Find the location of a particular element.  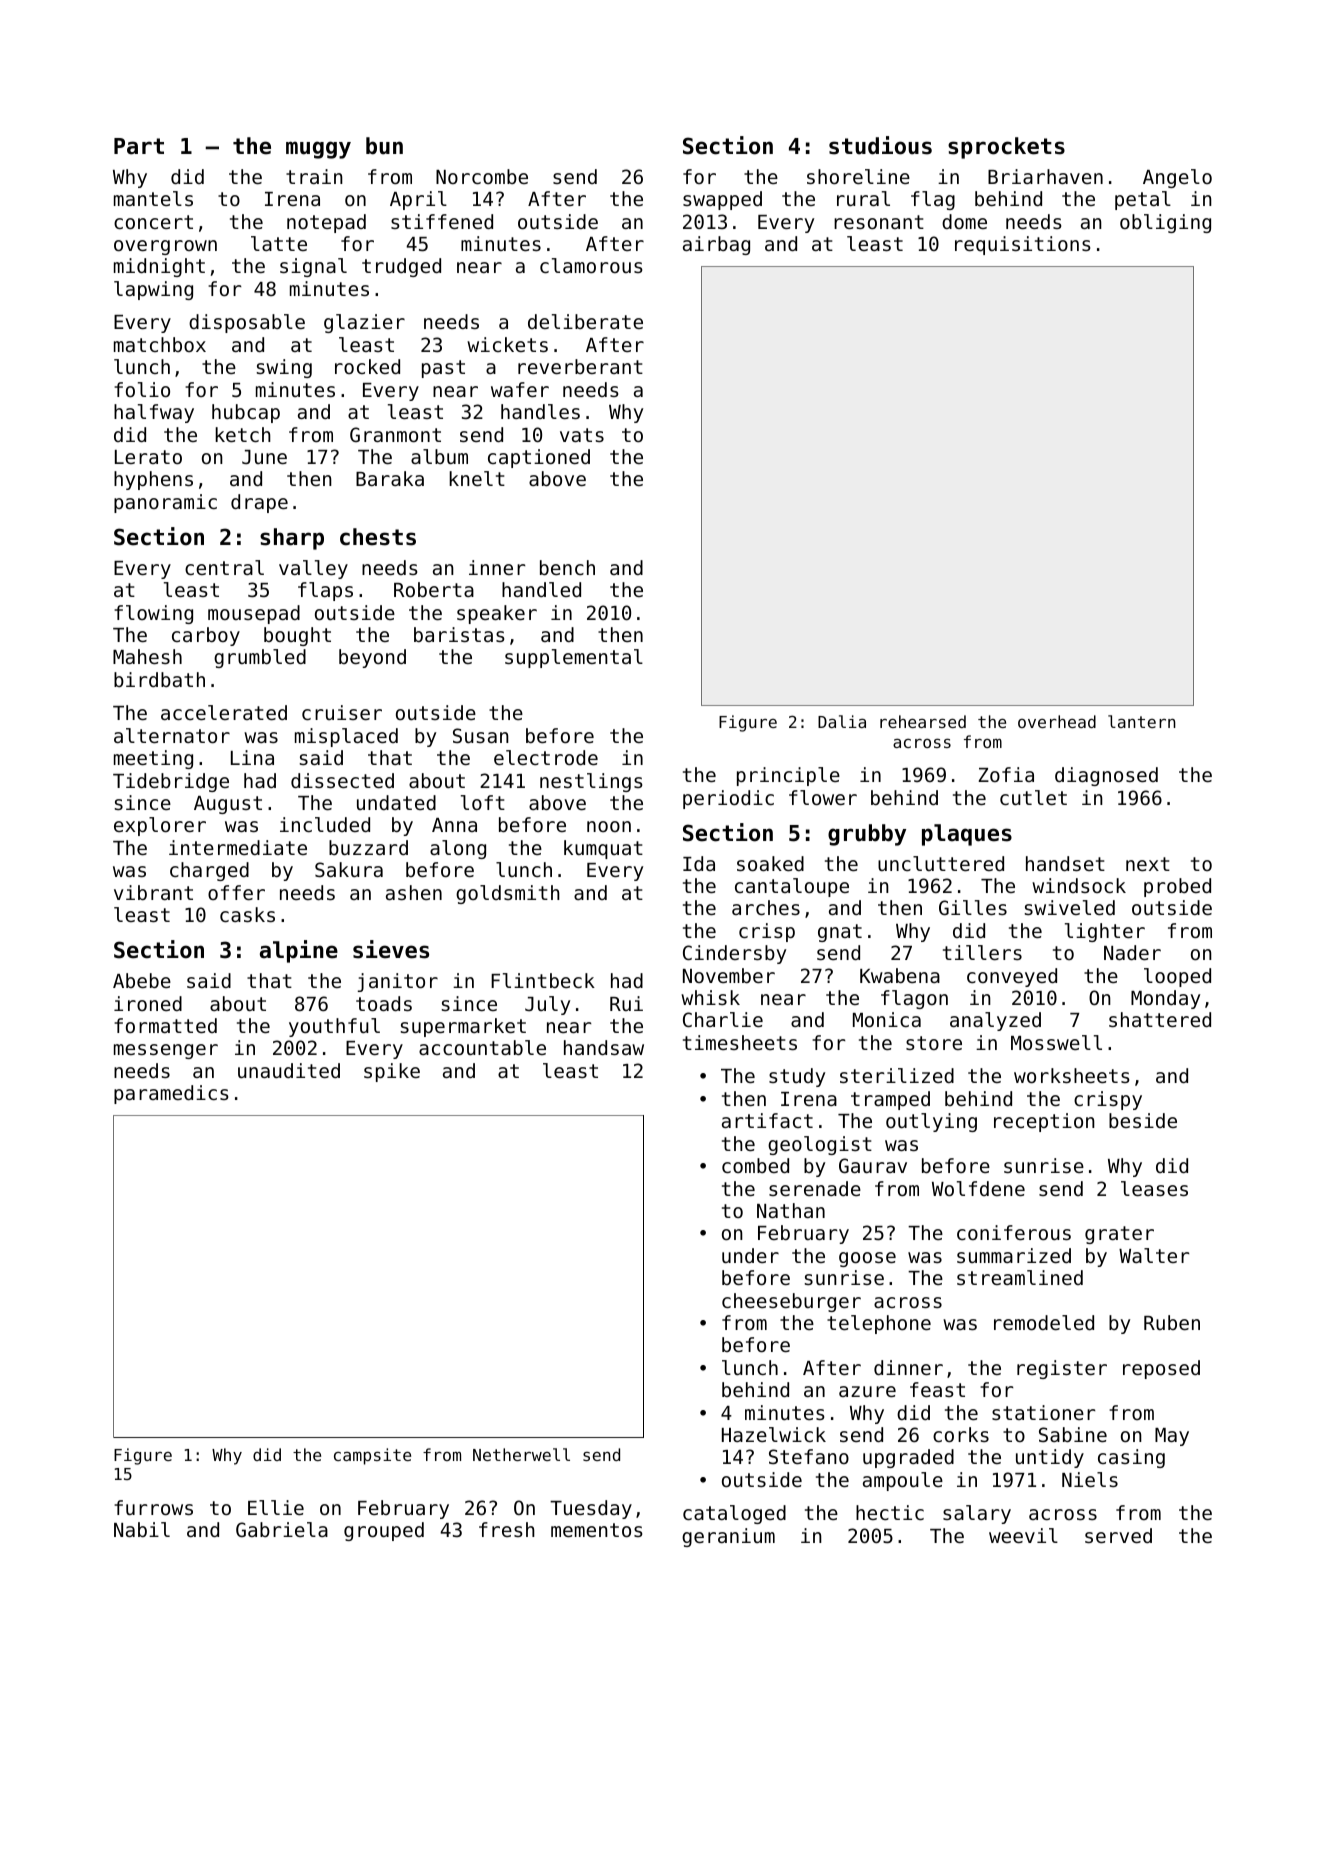

Angelo is located at coordinates (1177, 178).
